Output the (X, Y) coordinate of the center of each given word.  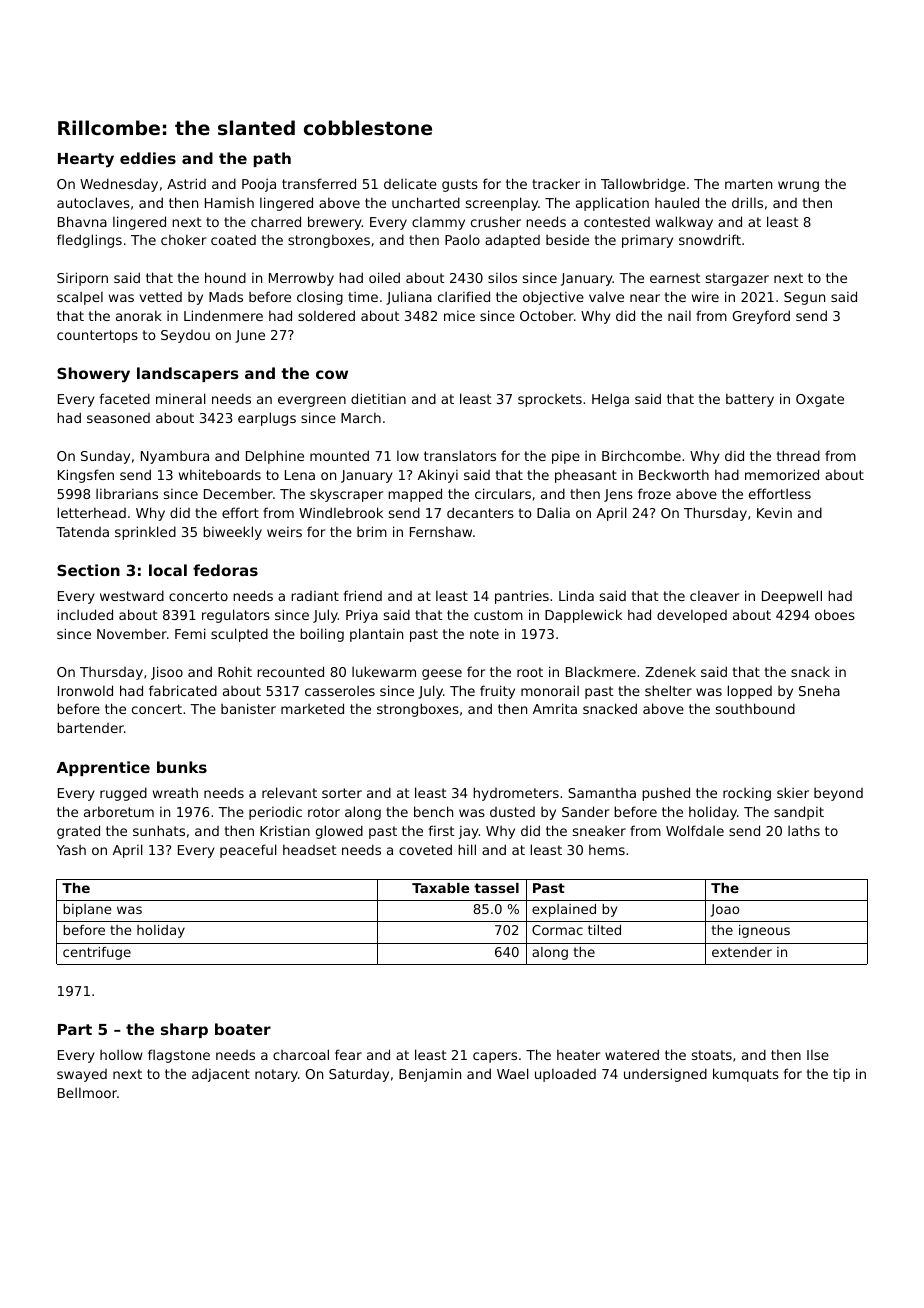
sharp (184, 1030)
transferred (319, 183)
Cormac (557, 930)
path (272, 159)
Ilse (818, 1055)
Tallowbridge (643, 185)
